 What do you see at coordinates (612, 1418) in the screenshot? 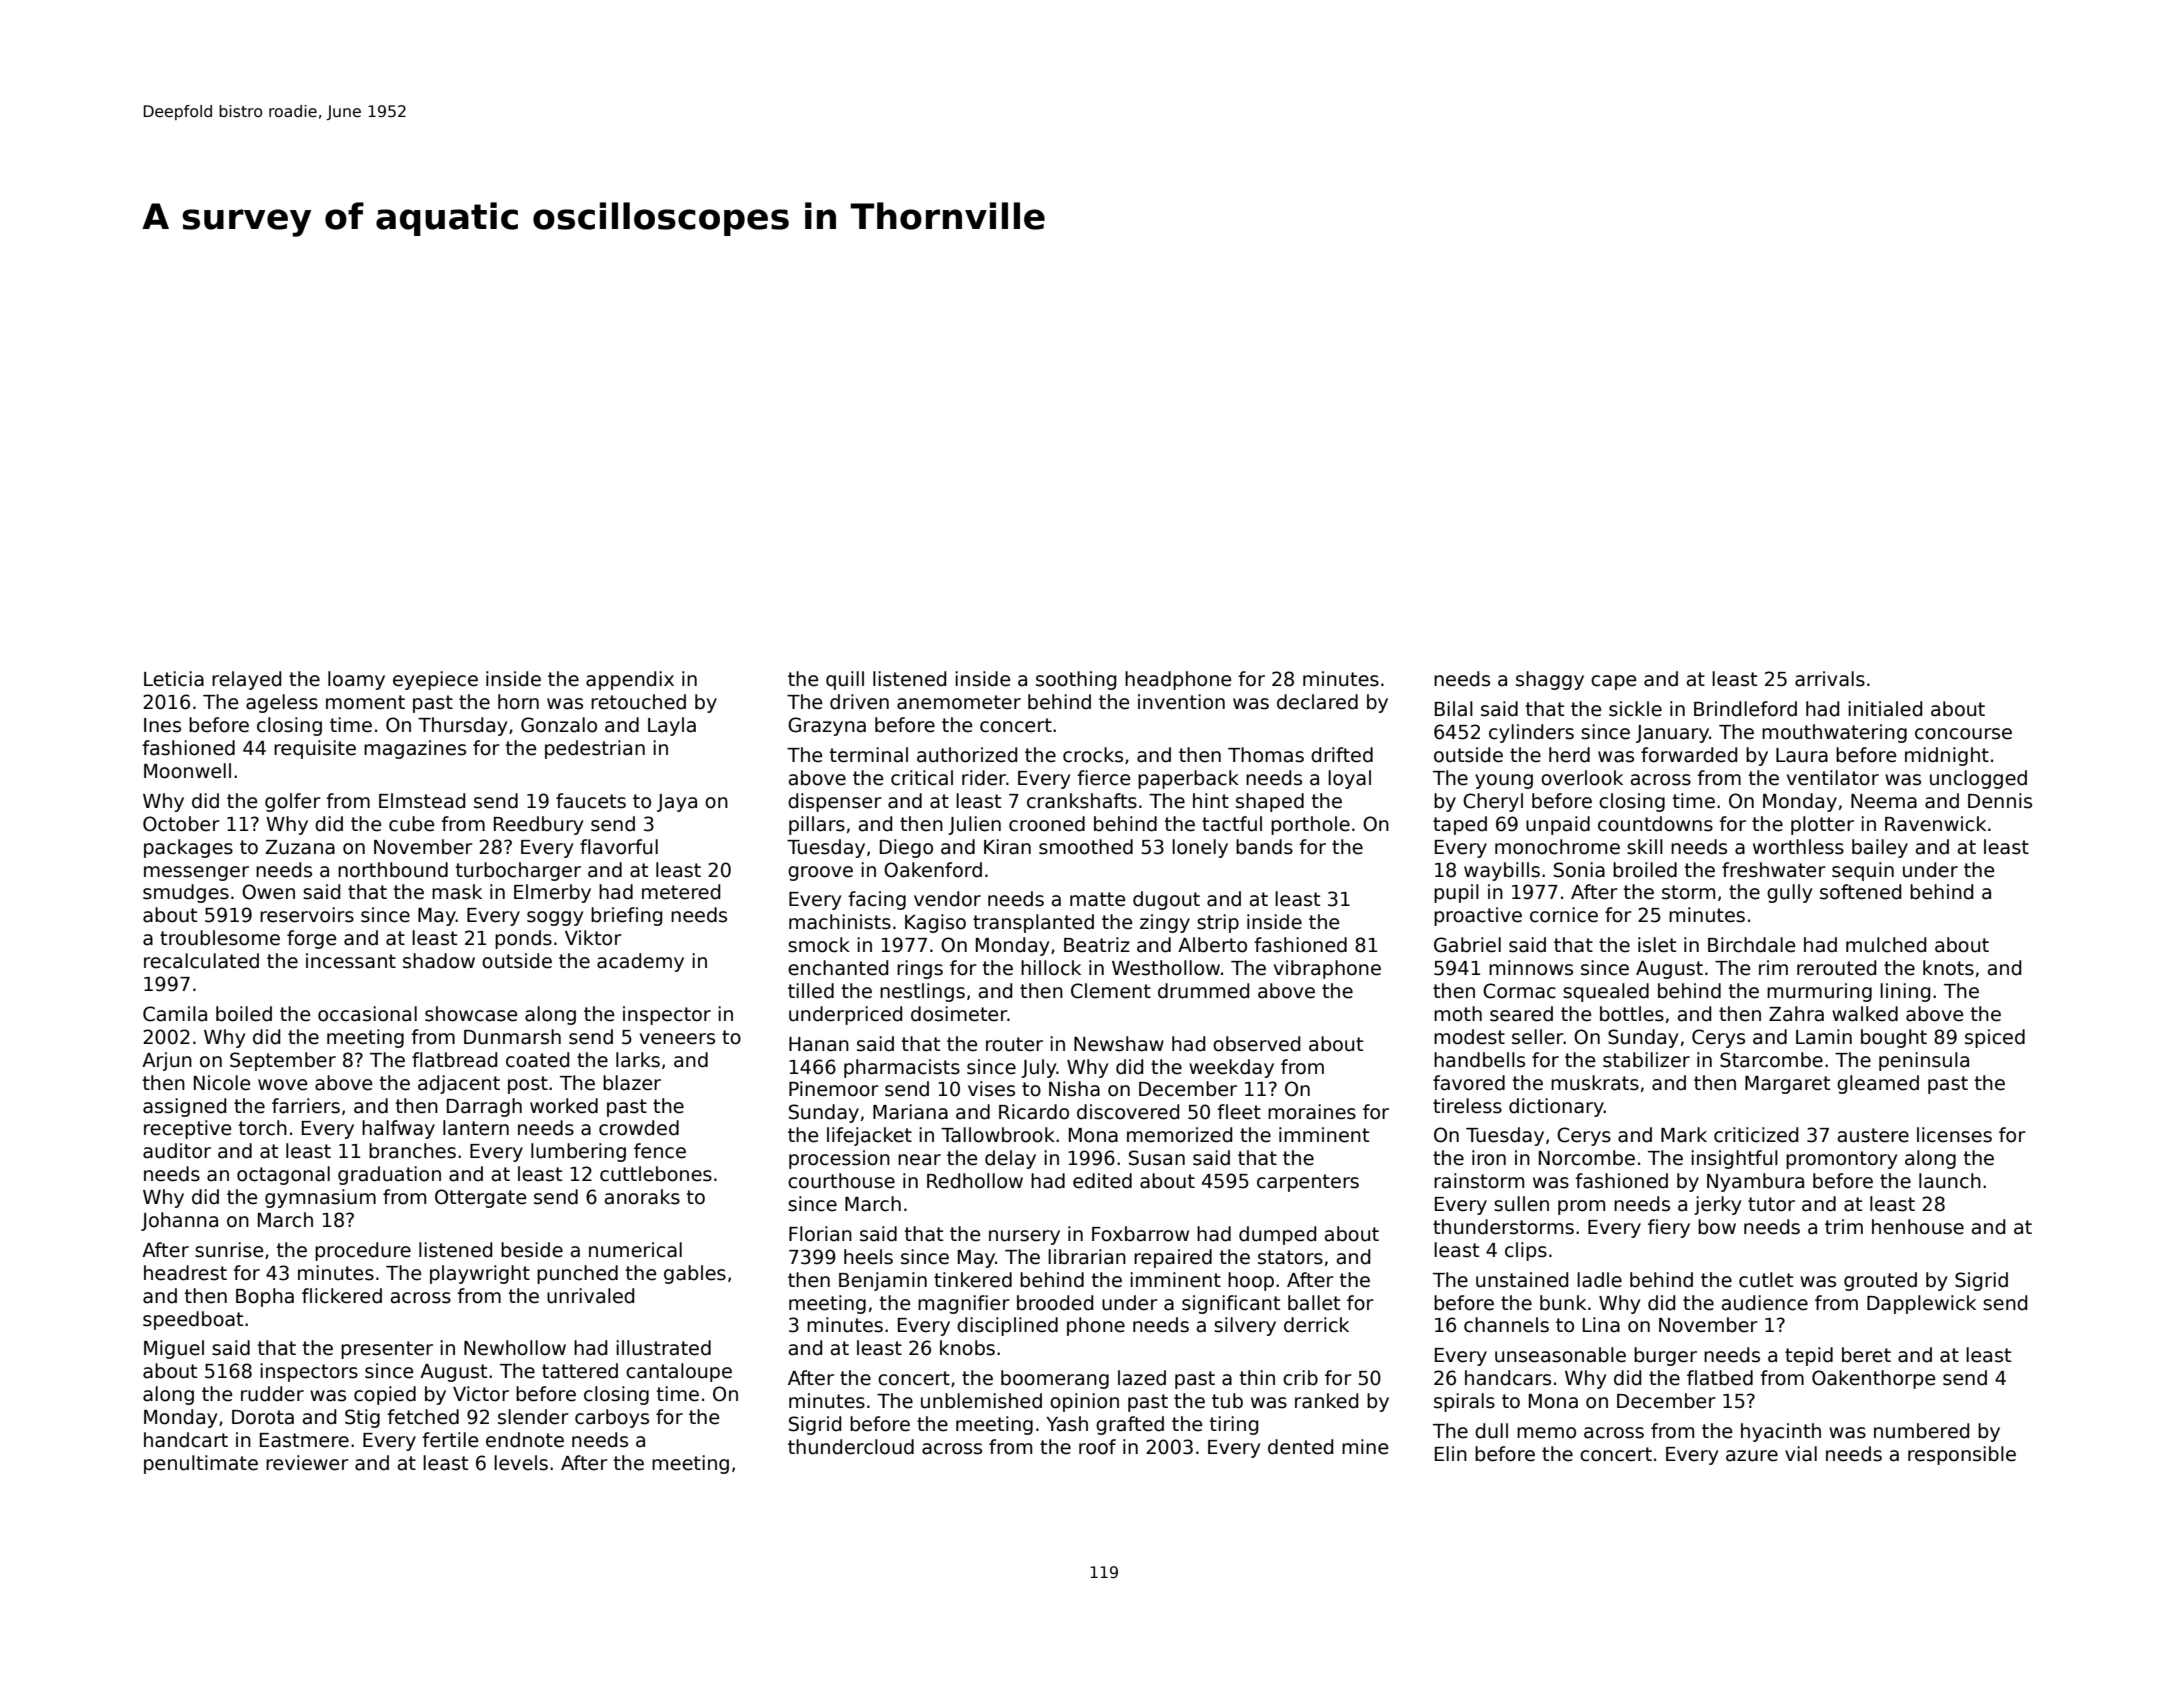
I see `carboys` at bounding box center [612, 1418].
